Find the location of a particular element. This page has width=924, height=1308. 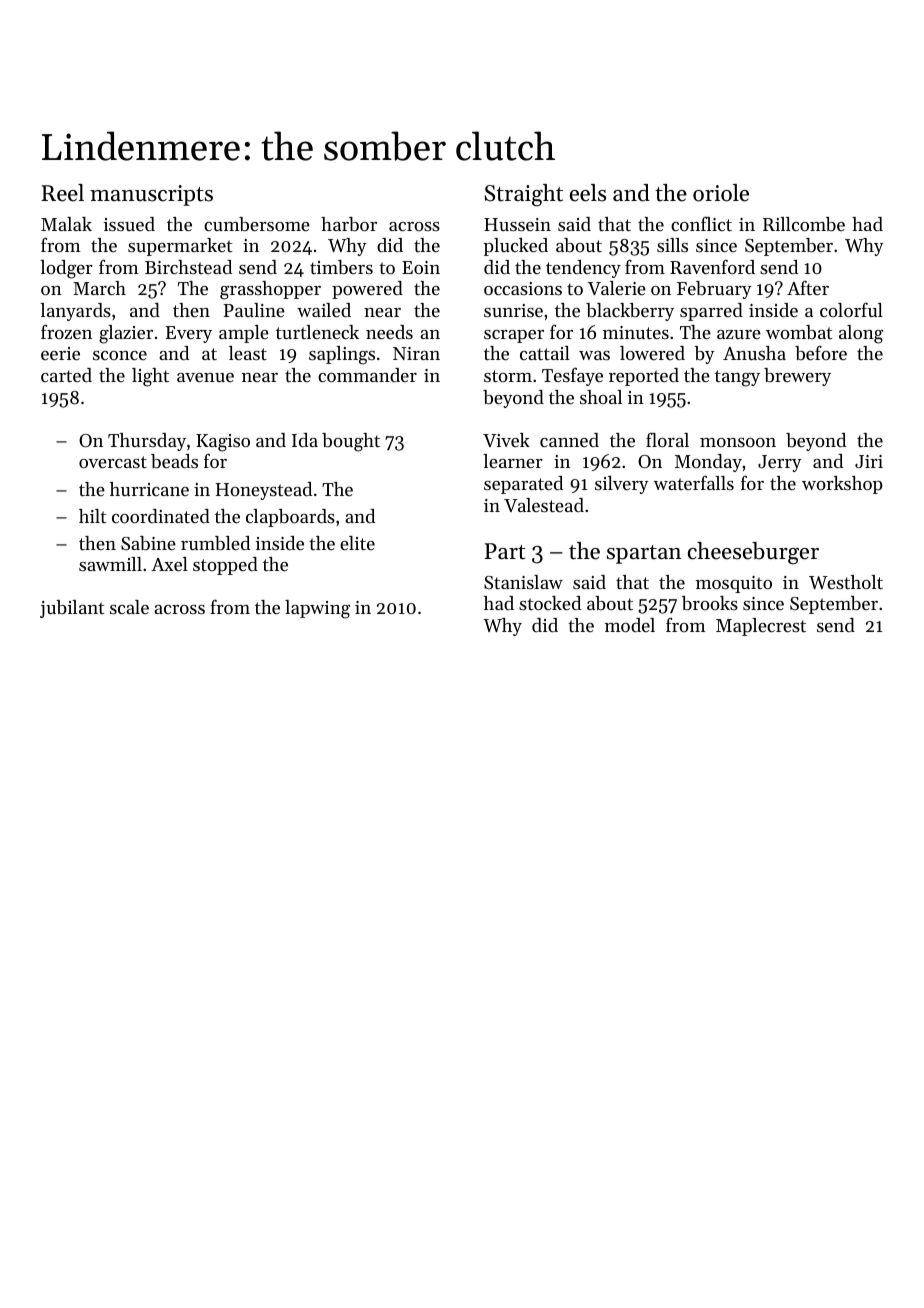

Hussein is located at coordinates (517, 224).
